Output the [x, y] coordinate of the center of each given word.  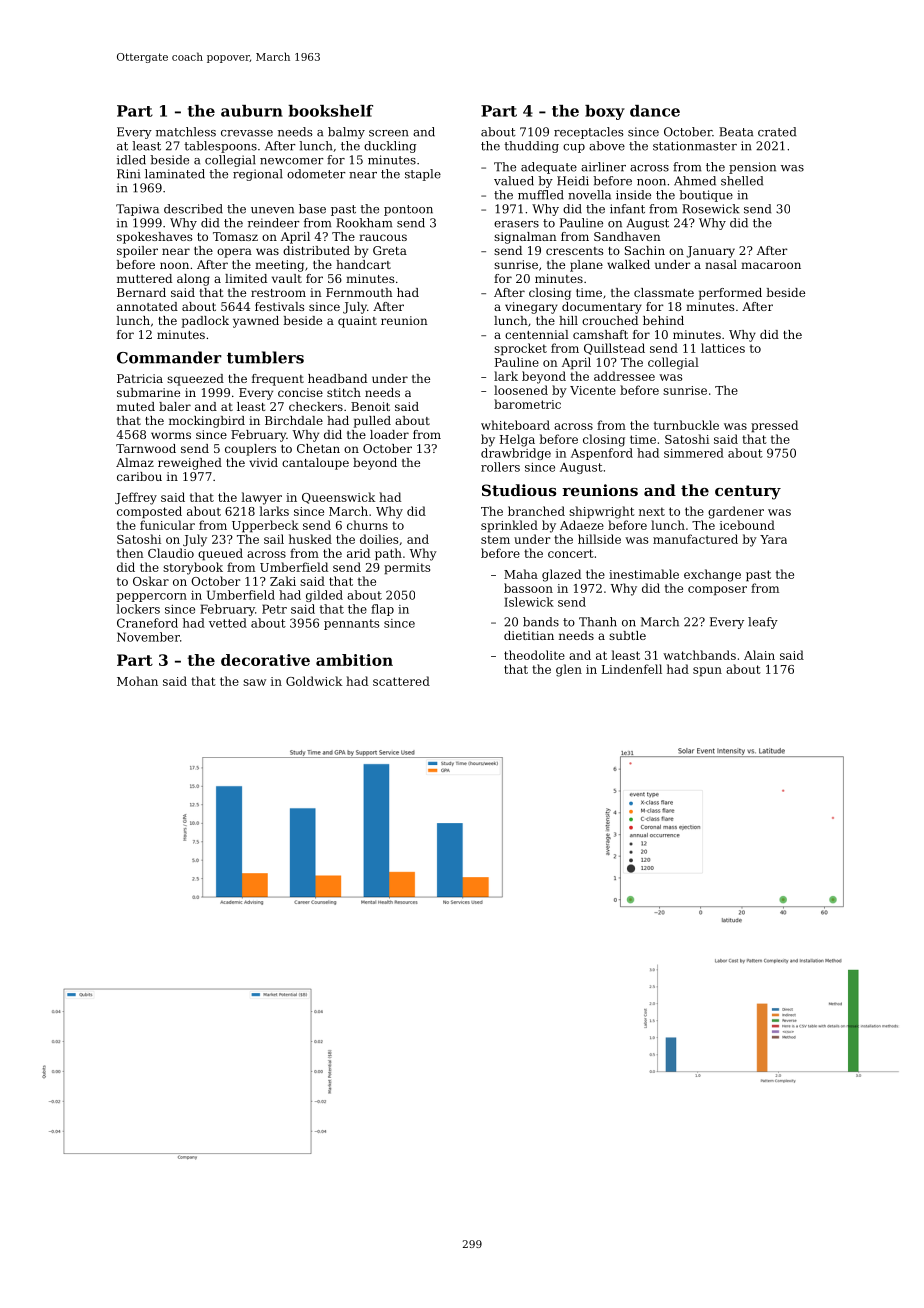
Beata [736, 132]
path [388, 554]
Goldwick [314, 681]
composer [717, 591]
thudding [531, 147]
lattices [723, 348]
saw [254, 682]
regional [258, 175]
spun [707, 672]
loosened [521, 390]
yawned [256, 322]
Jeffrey [136, 498]
